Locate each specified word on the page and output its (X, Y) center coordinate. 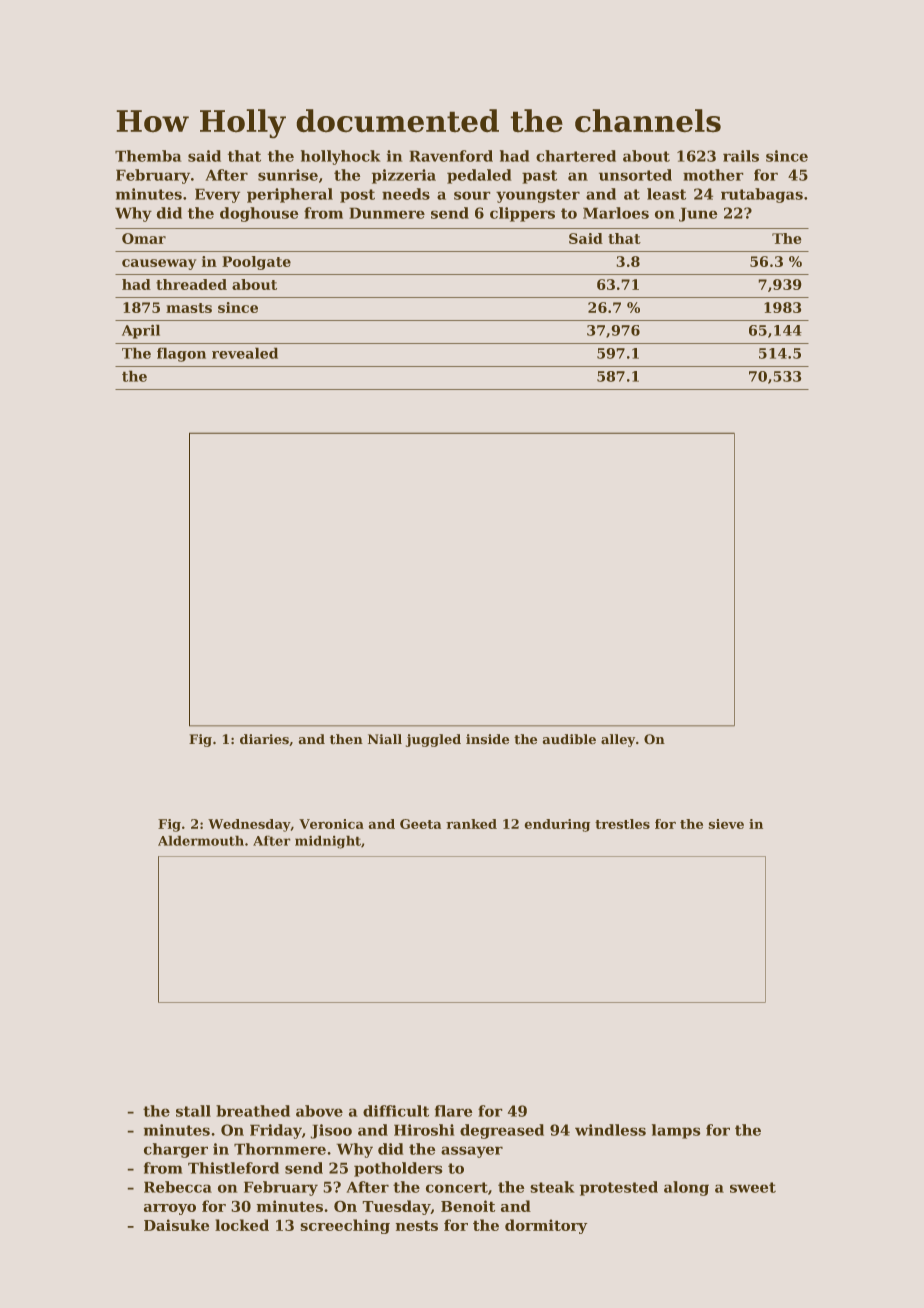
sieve (726, 824)
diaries (264, 739)
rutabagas (762, 195)
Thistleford (233, 1168)
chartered (576, 156)
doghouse (259, 214)
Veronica (331, 824)
